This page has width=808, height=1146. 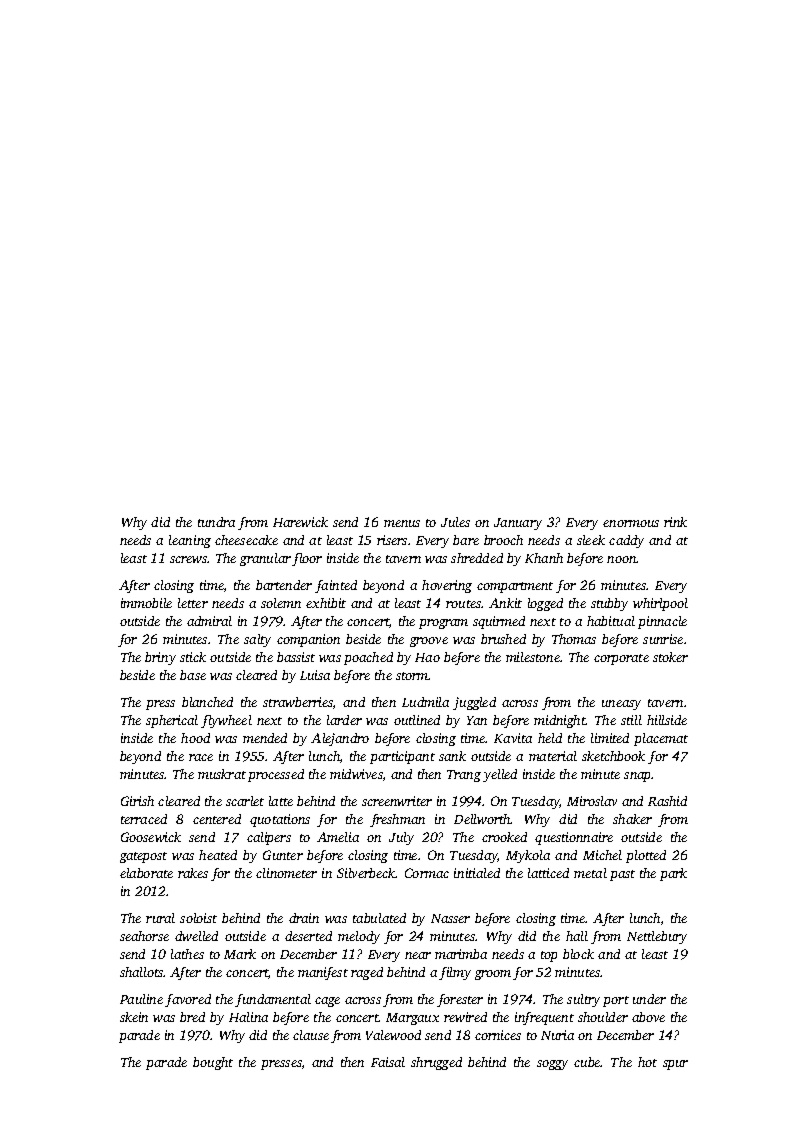 I want to click on spur, so click(x=675, y=1065).
